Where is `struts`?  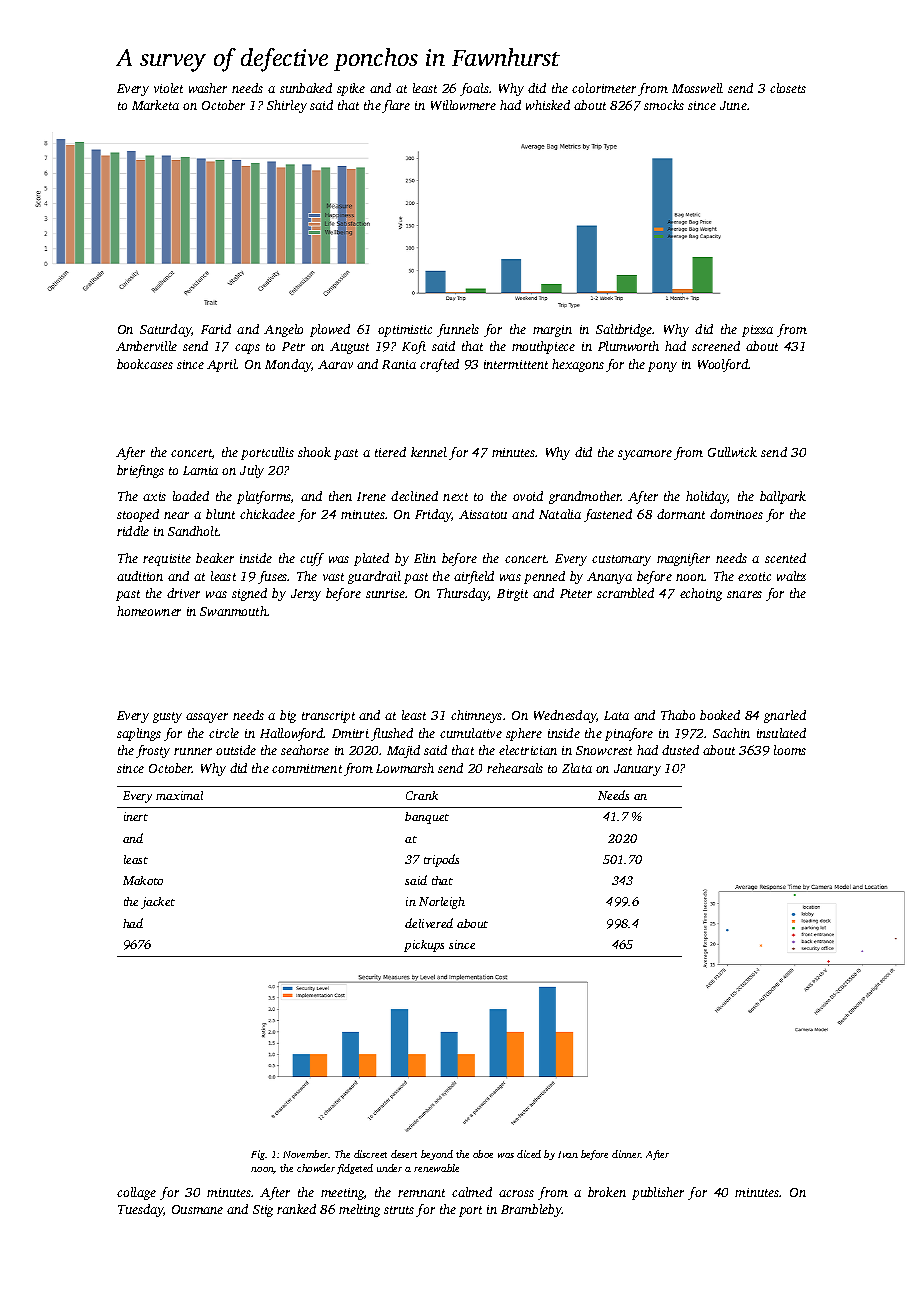
struts is located at coordinates (399, 1210).
